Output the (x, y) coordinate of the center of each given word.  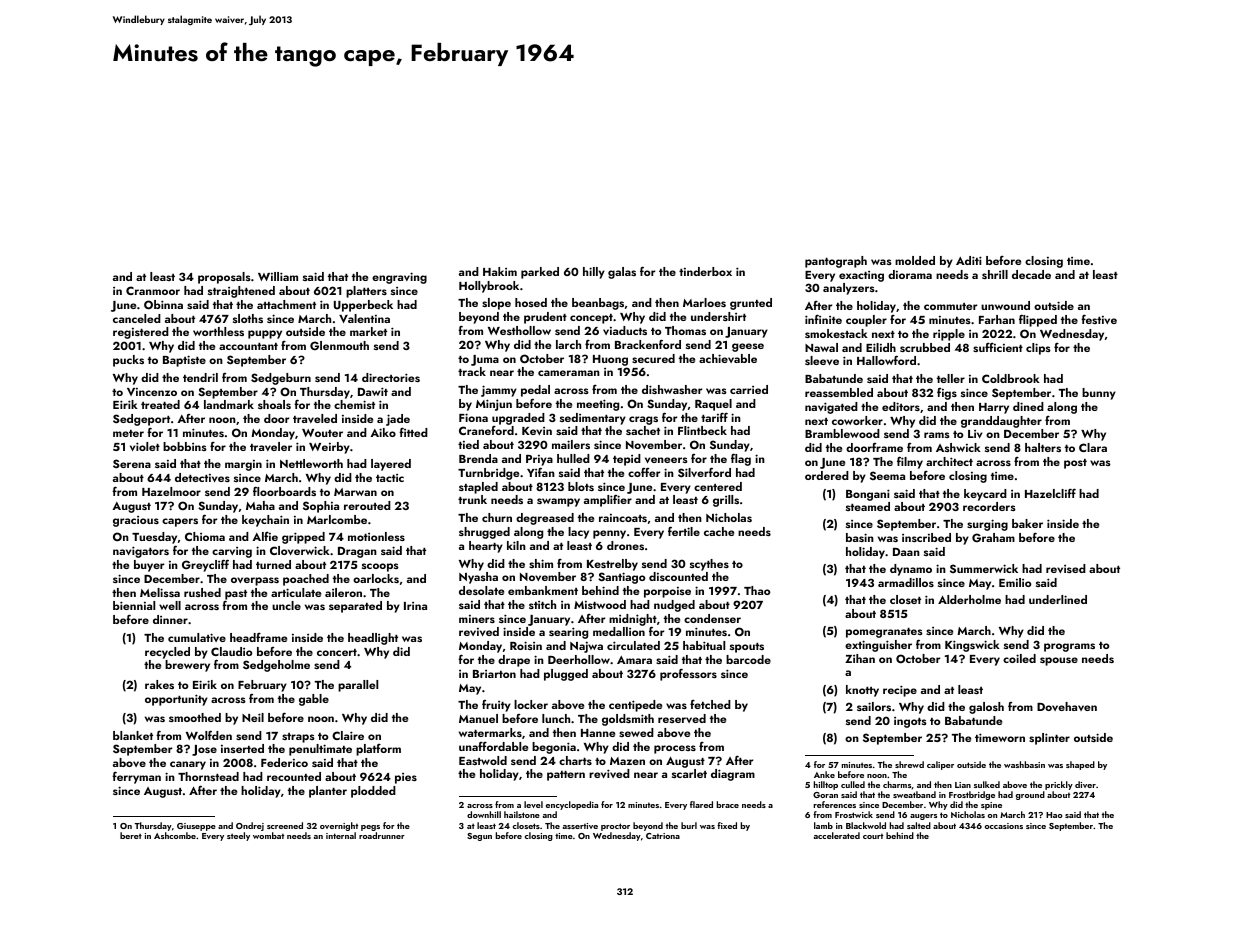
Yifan (541, 472)
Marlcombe (337, 519)
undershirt (718, 316)
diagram (733, 775)
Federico (284, 762)
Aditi (969, 260)
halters (1043, 447)
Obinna (163, 305)
